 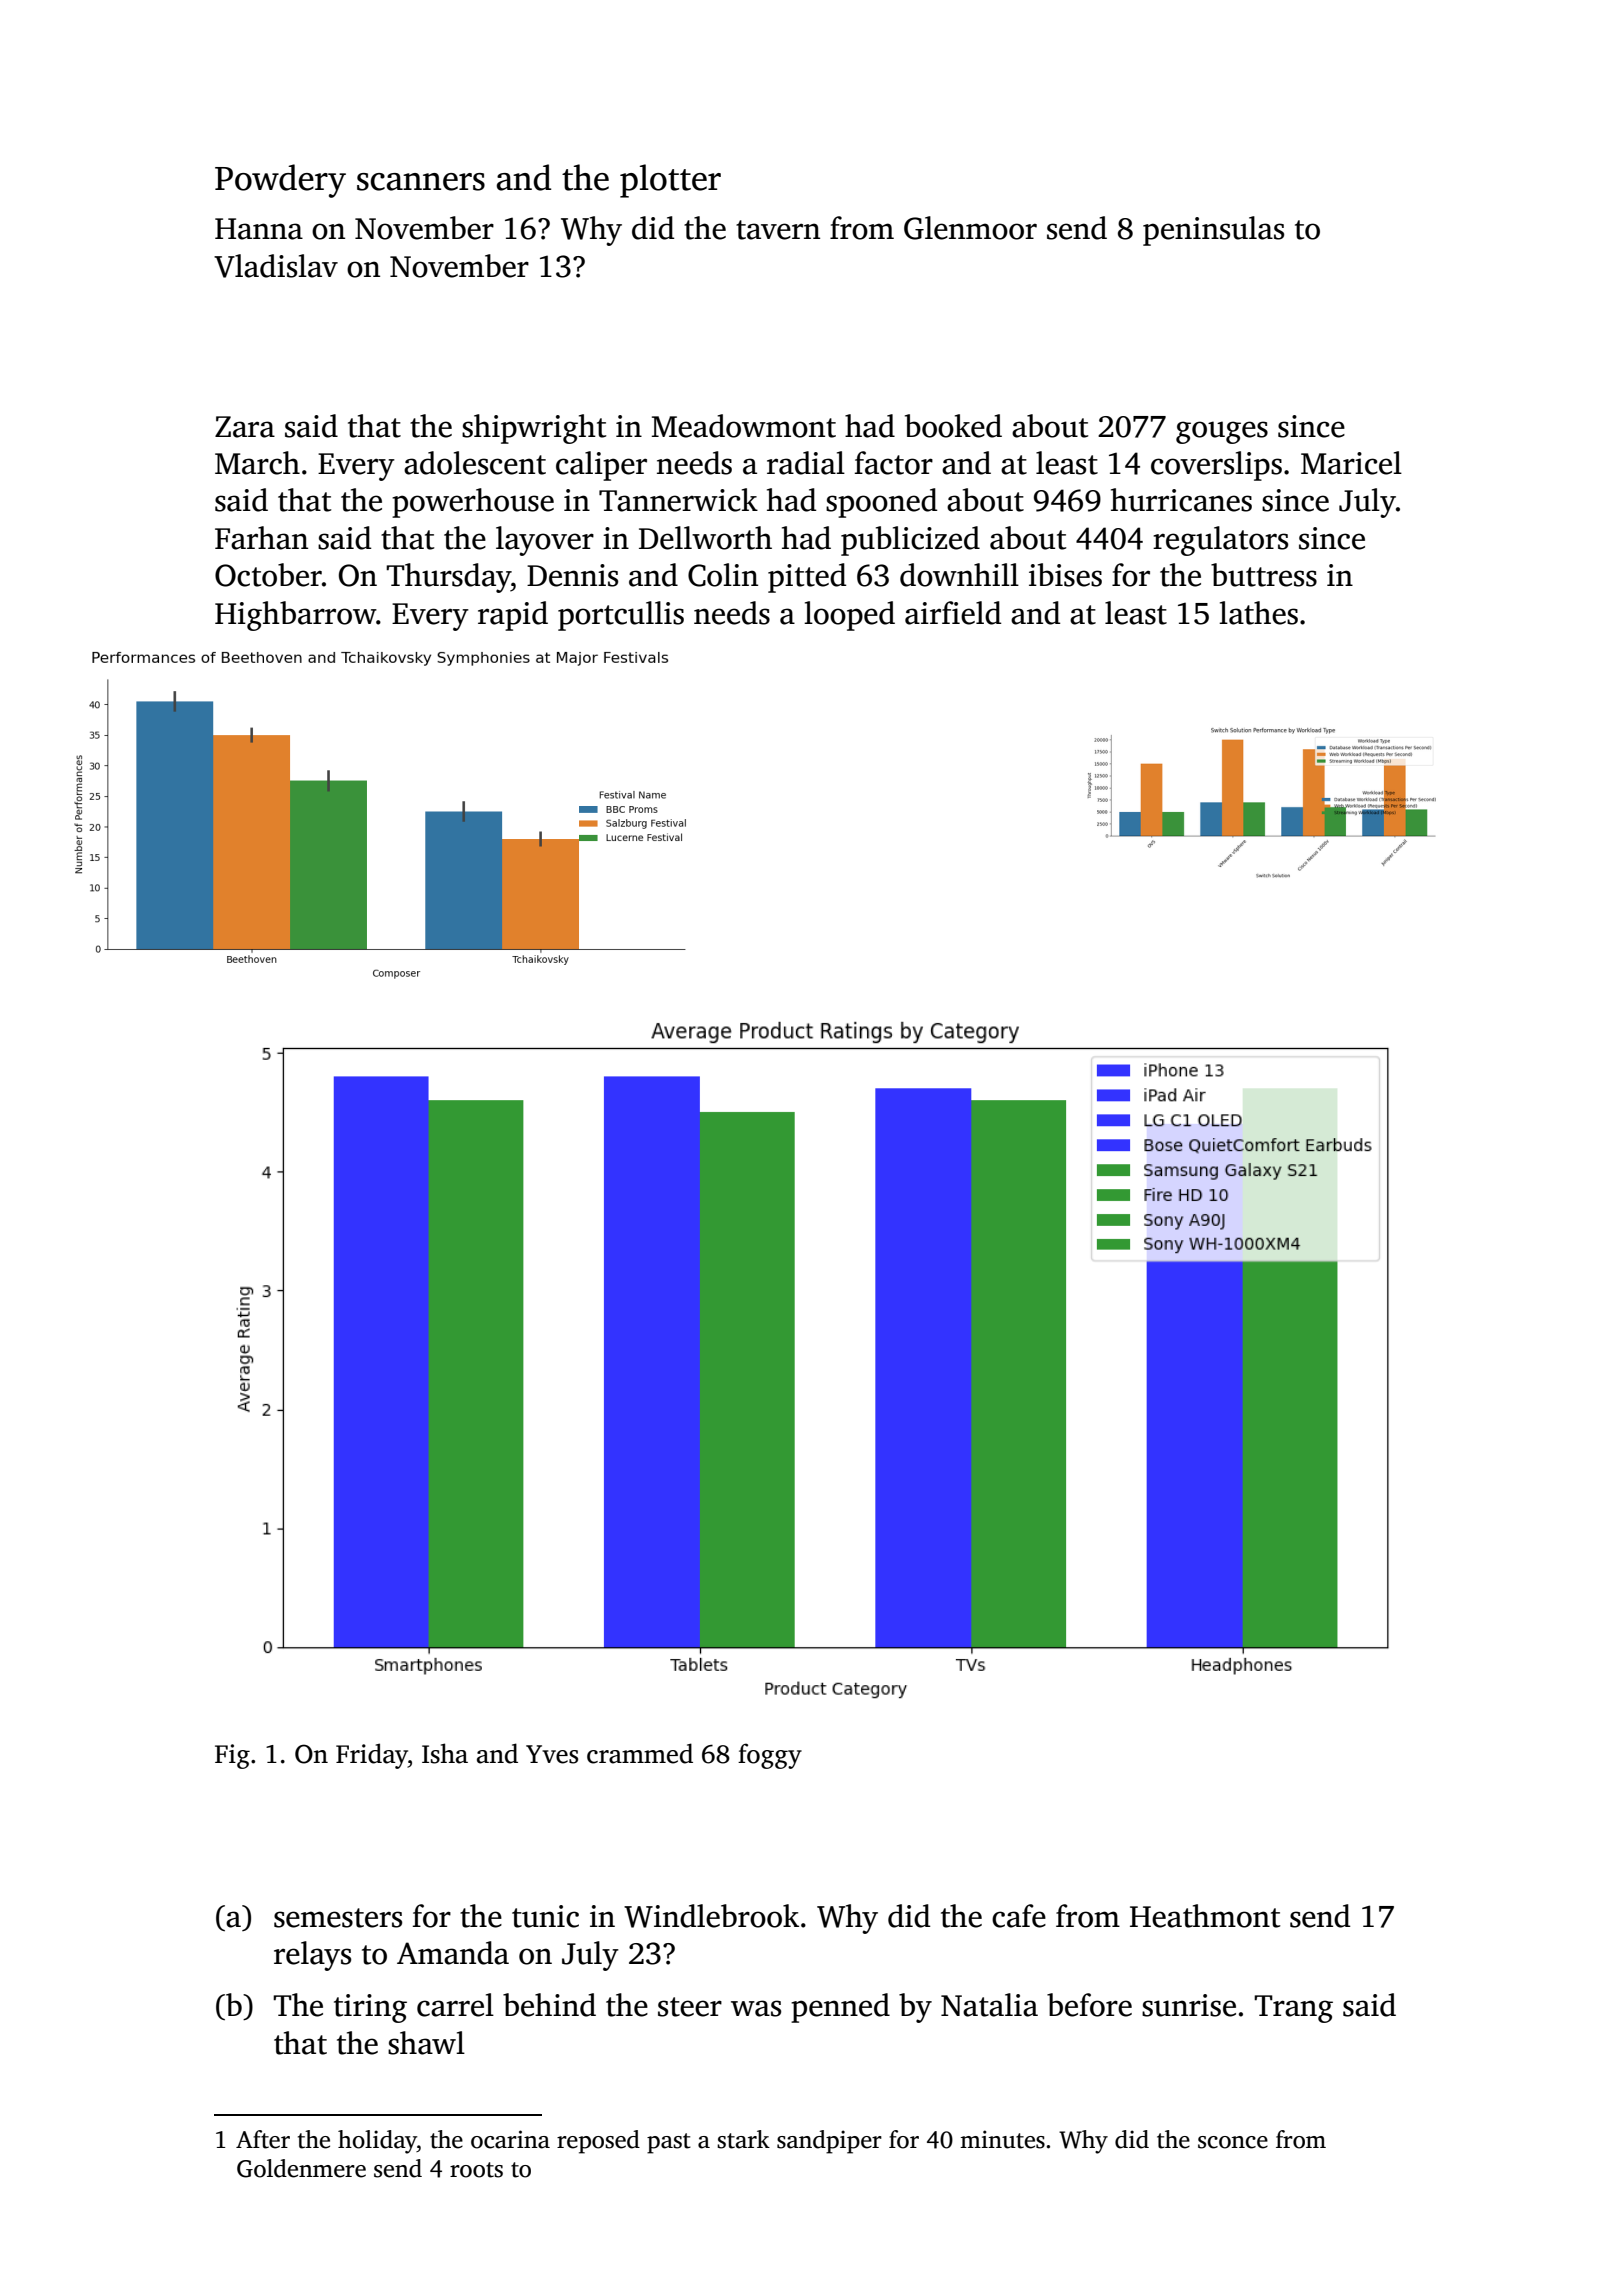 I want to click on lathes, so click(x=1258, y=613).
